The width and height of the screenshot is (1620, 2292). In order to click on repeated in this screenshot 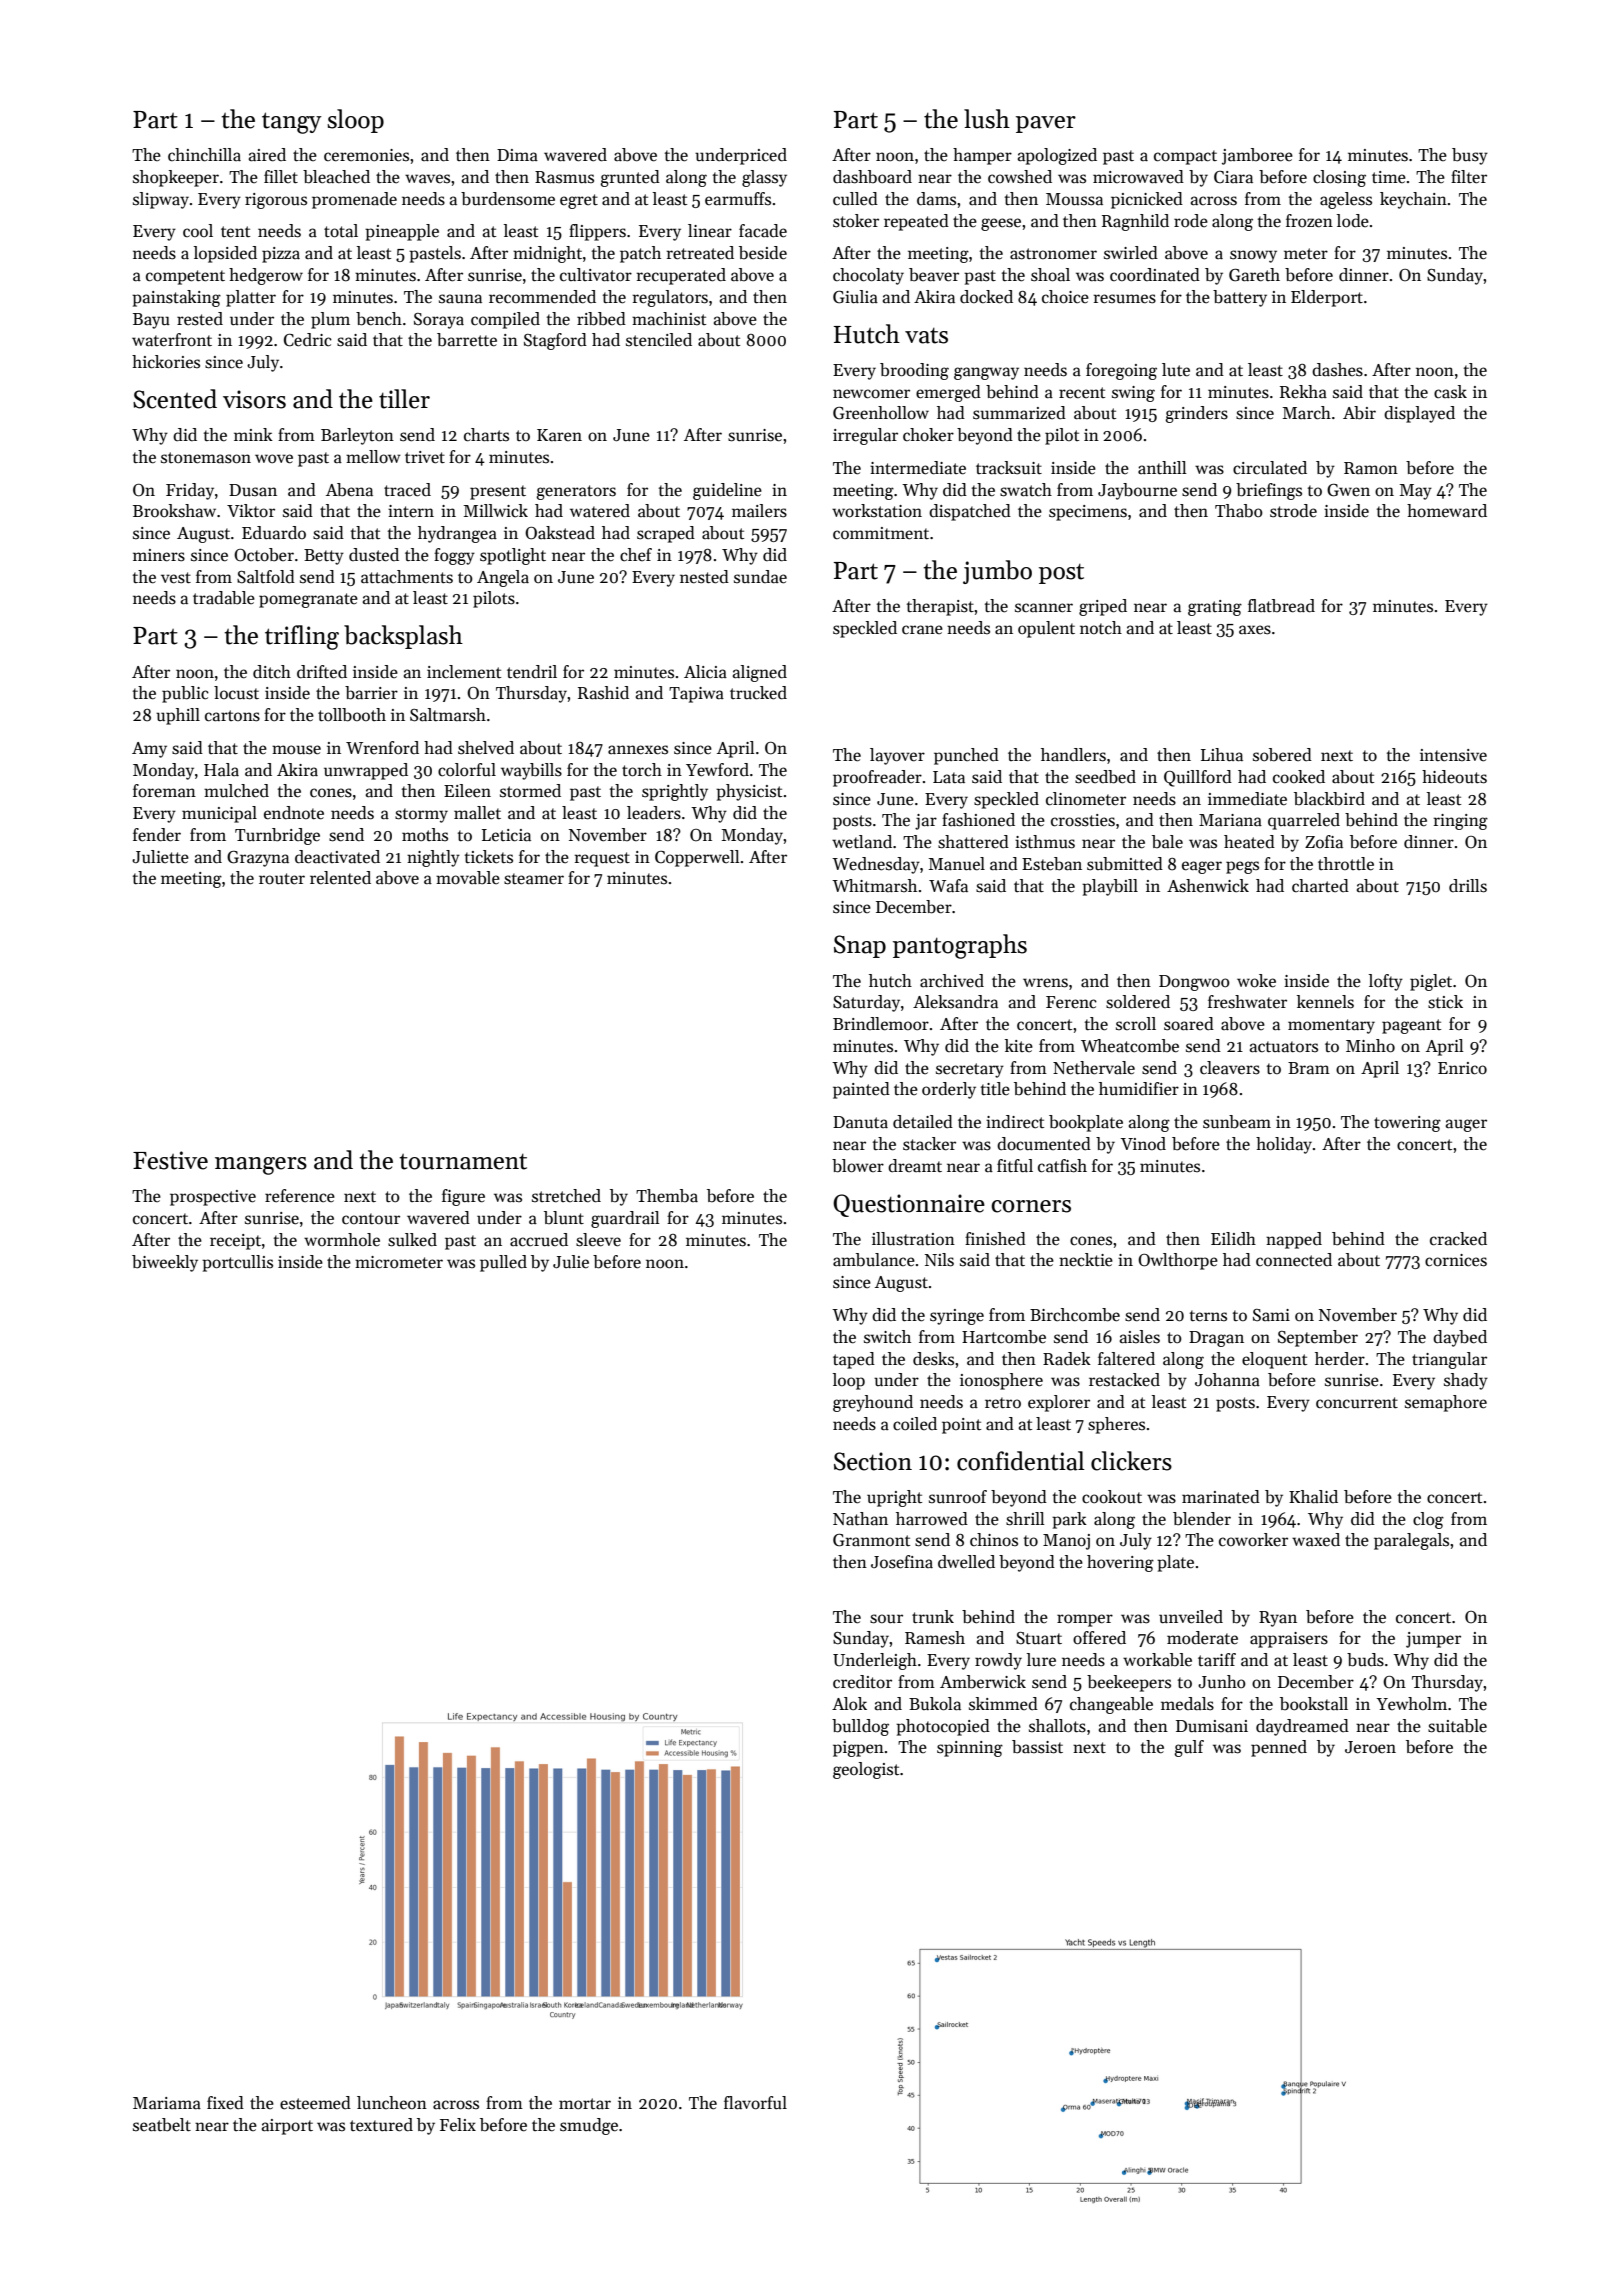, I will do `click(916, 222)`.
